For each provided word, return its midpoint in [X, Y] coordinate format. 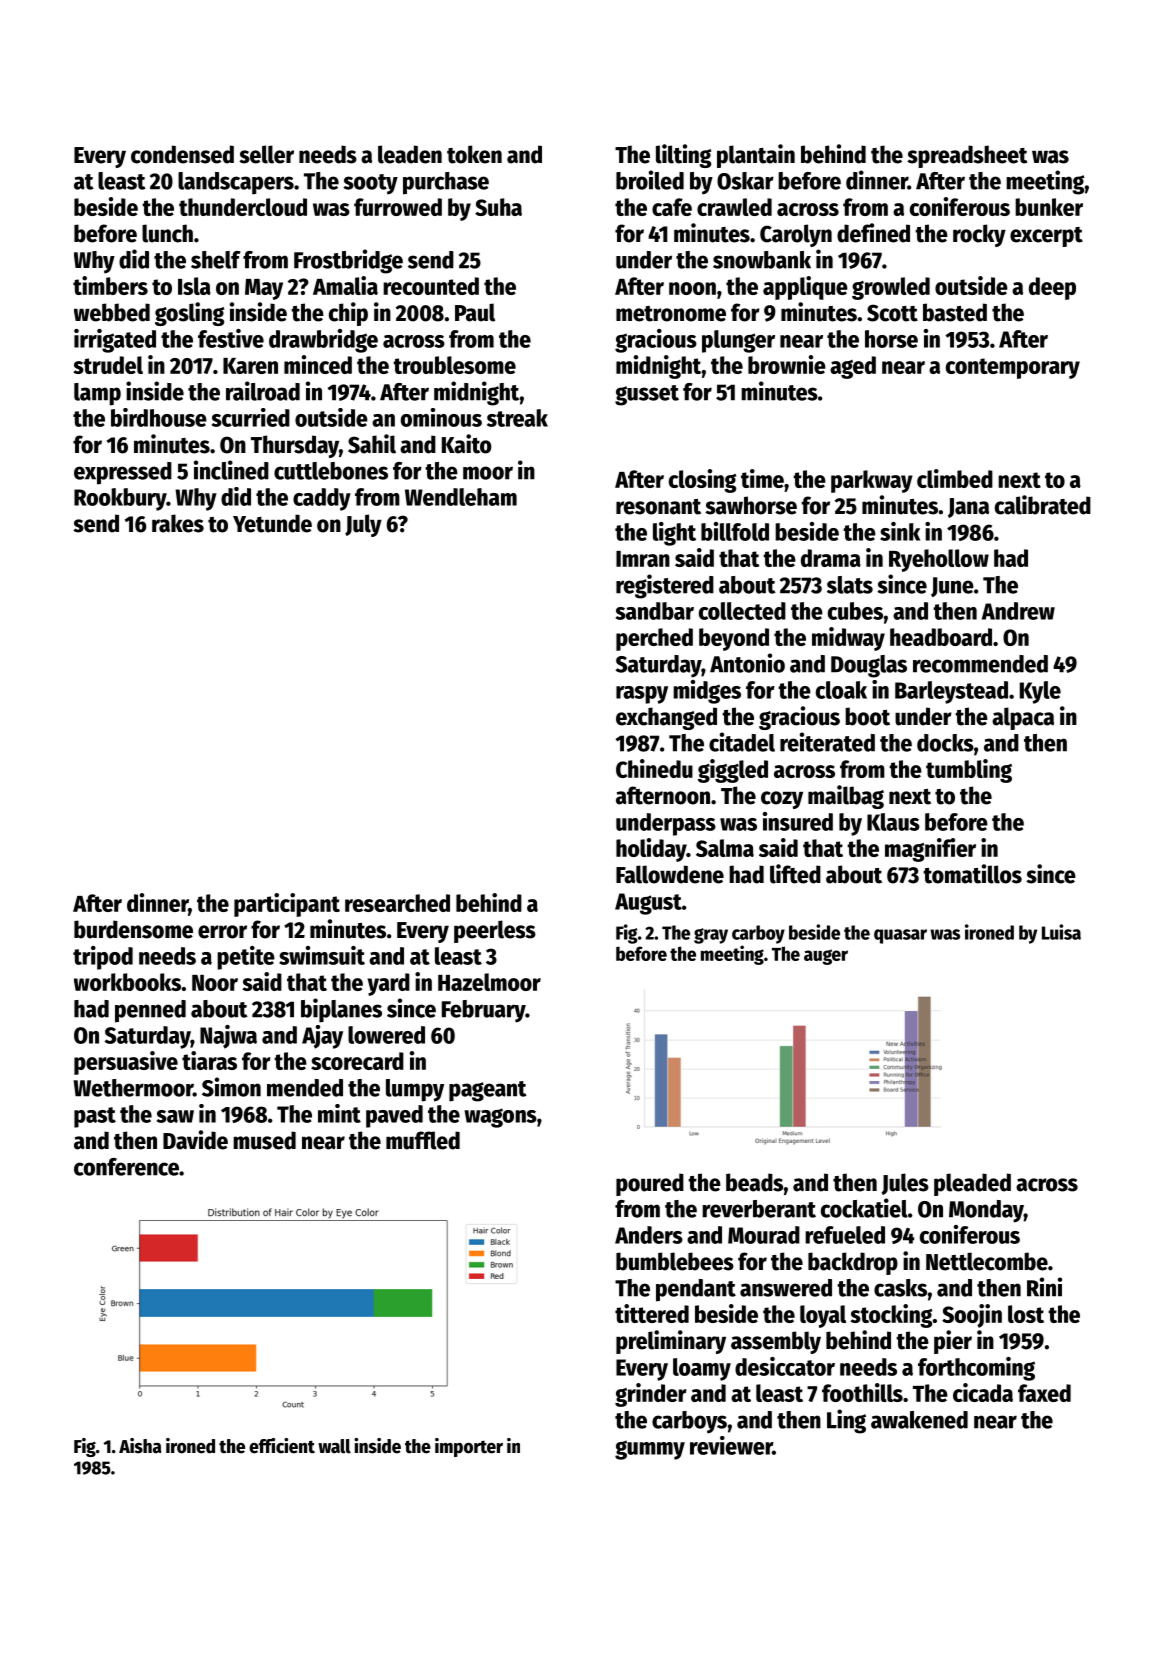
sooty [370, 184]
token [474, 154]
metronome [671, 314]
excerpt [1046, 237]
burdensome [133, 929]
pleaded [972, 1184]
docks [945, 743]
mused [264, 1140]
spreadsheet [967, 156]
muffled [423, 1140]
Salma [725, 848]
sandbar [655, 611]
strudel [108, 365]
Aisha [140, 1446]
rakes [178, 523]
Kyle [1040, 692]
